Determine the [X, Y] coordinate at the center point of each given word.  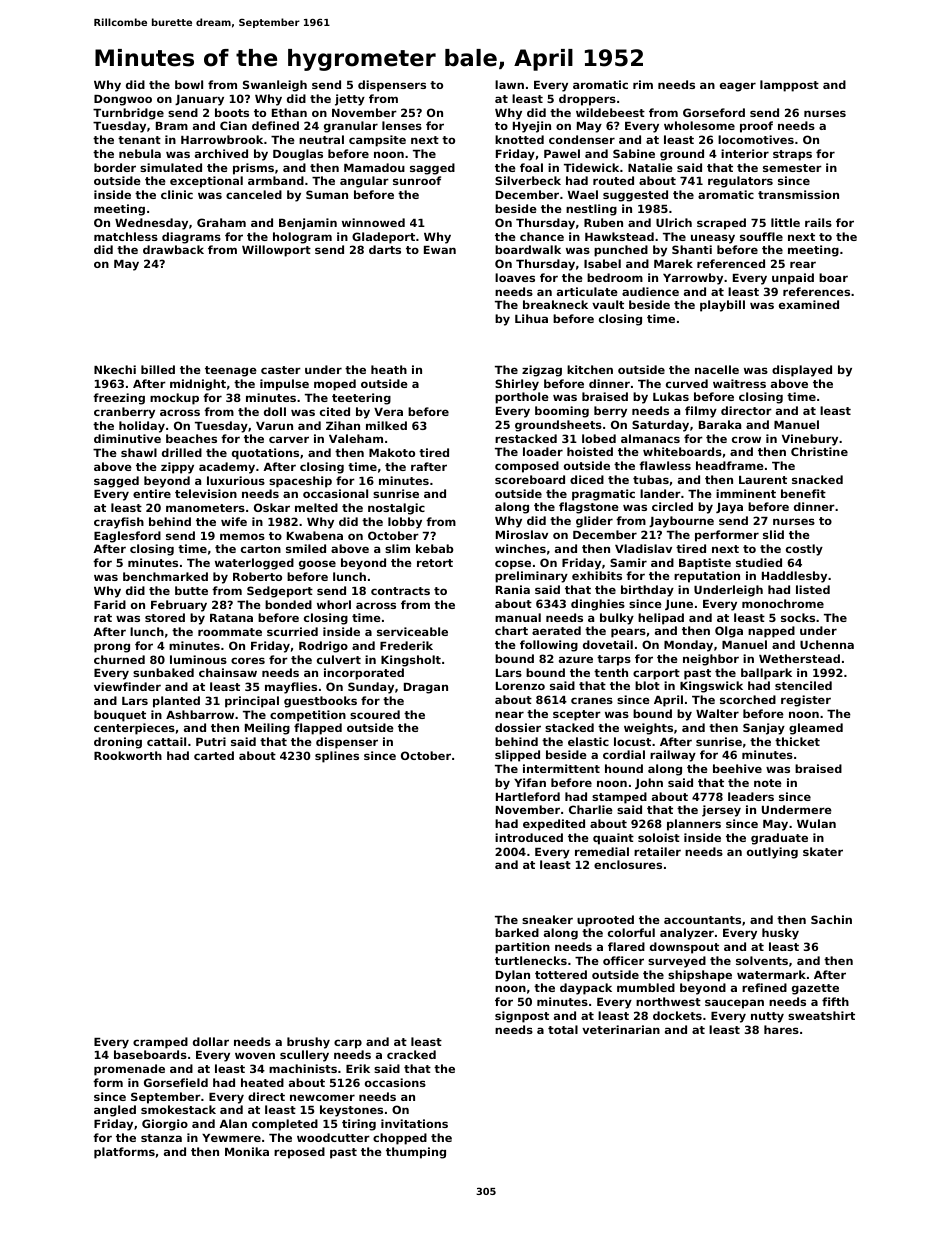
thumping [416, 1153]
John [649, 783]
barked [517, 932]
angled [115, 1111]
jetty [350, 100]
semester [792, 168]
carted [214, 755]
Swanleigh [275, 86]
